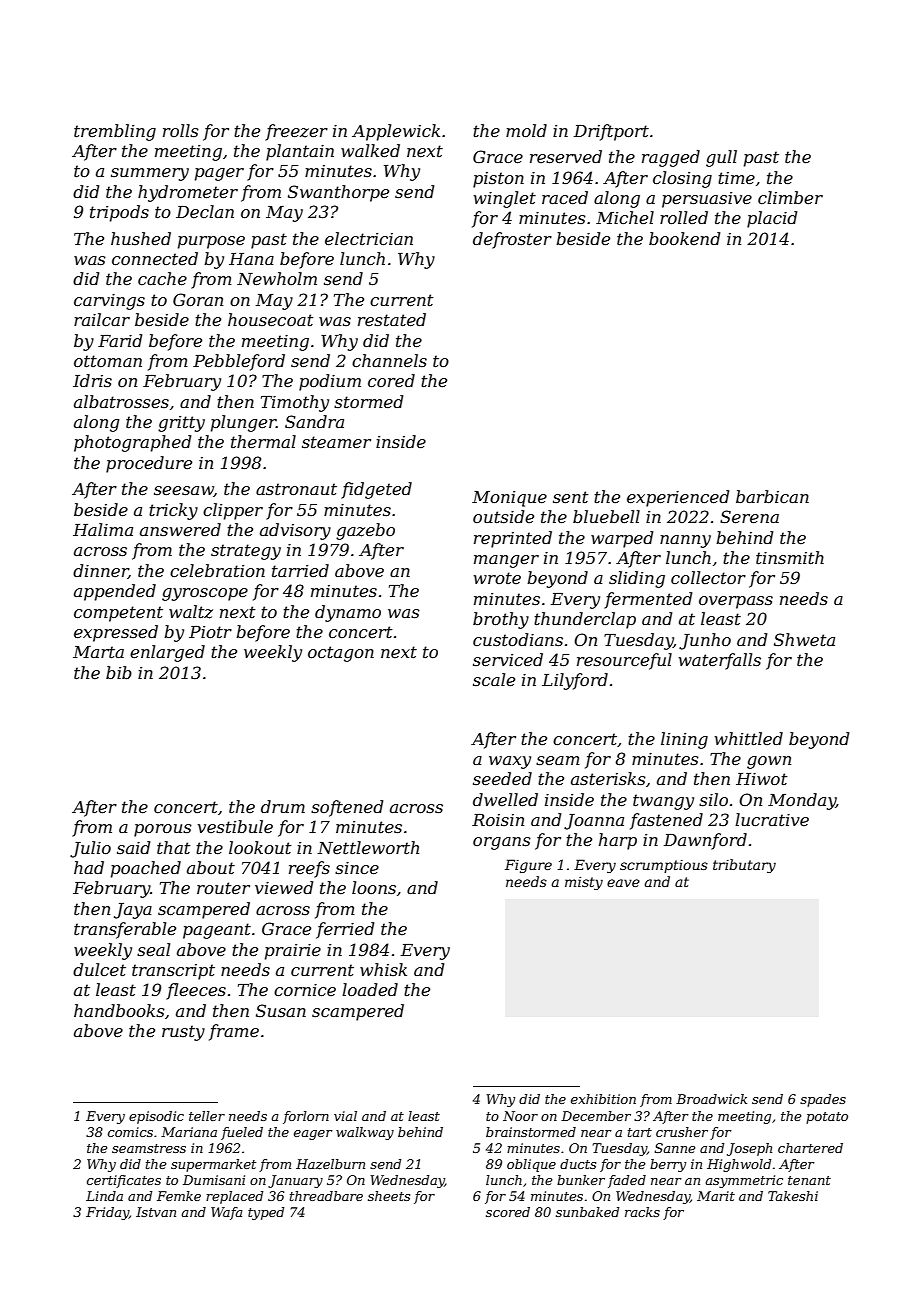 This screenshot has height=1308, width=924. Describe the element at coordinates (603, 1099) in the screenshot. I see `exhibition` at that location.
